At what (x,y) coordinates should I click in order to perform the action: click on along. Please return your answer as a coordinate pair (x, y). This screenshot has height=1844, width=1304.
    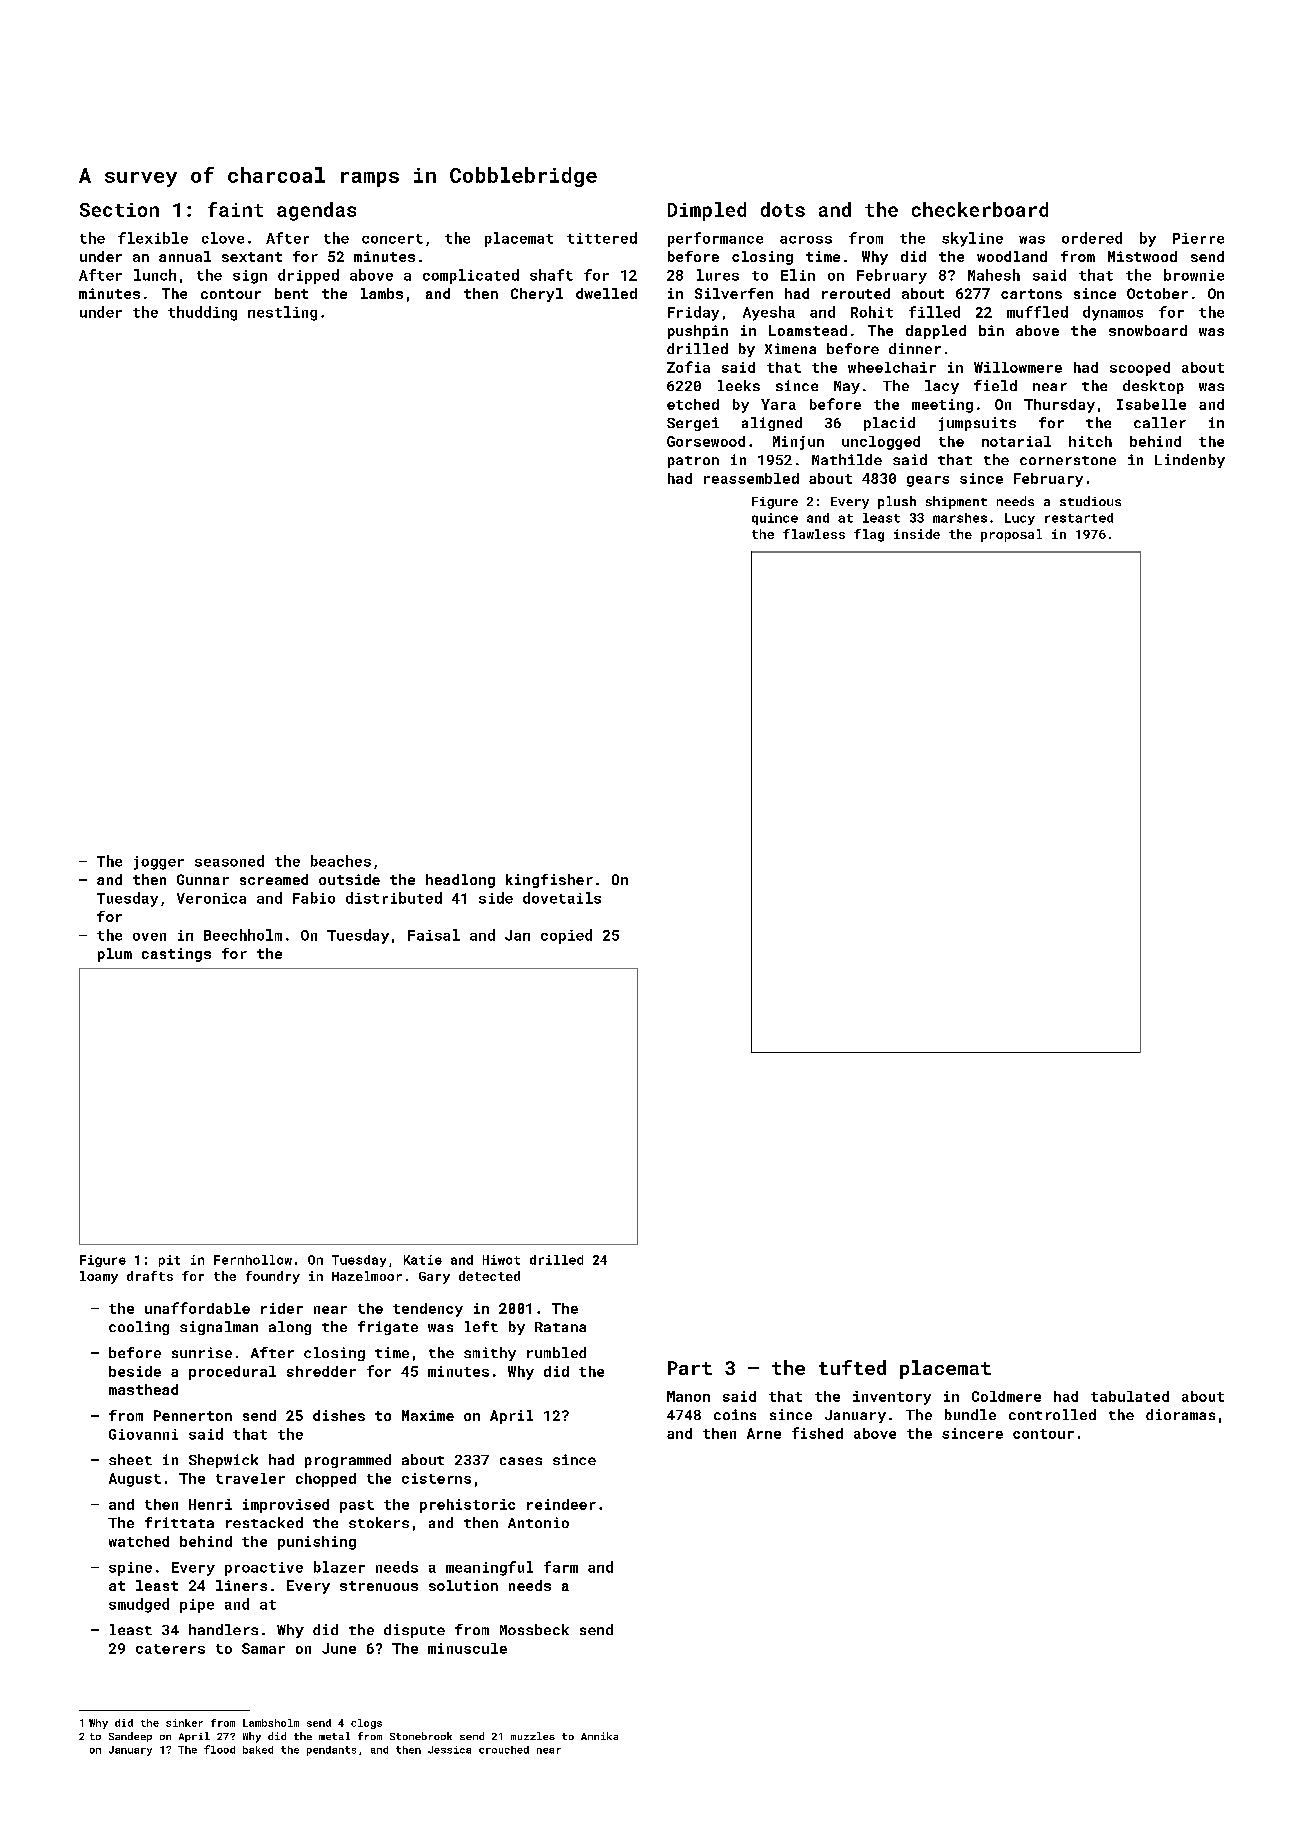
    Looking at the image, I should click on (290, 1328).
